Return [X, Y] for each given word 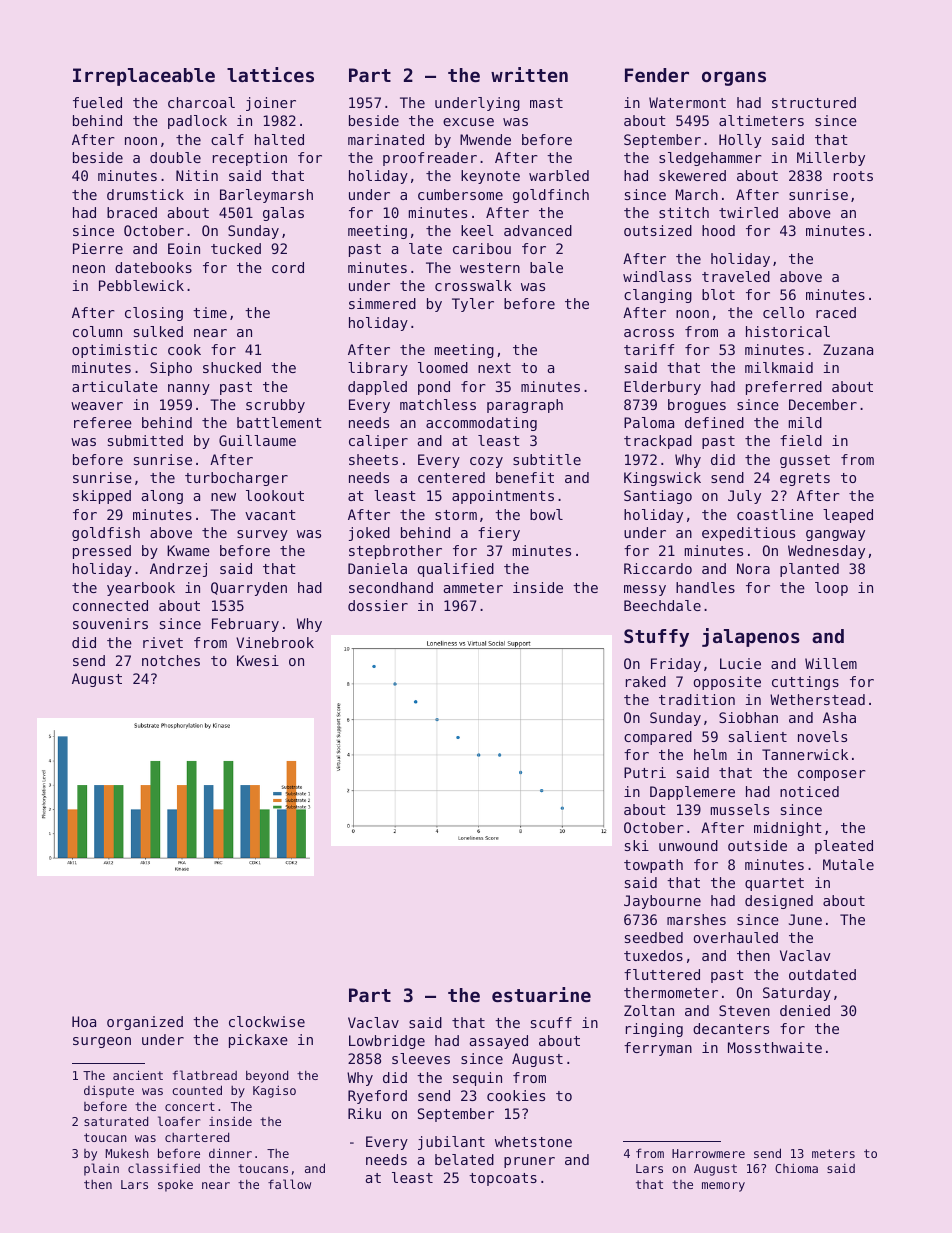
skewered [692, 175]
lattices [270, 74]
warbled [559, 175]
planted [809, 570]
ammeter [473, 588]
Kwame [188, 550]
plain [101, 1169]
